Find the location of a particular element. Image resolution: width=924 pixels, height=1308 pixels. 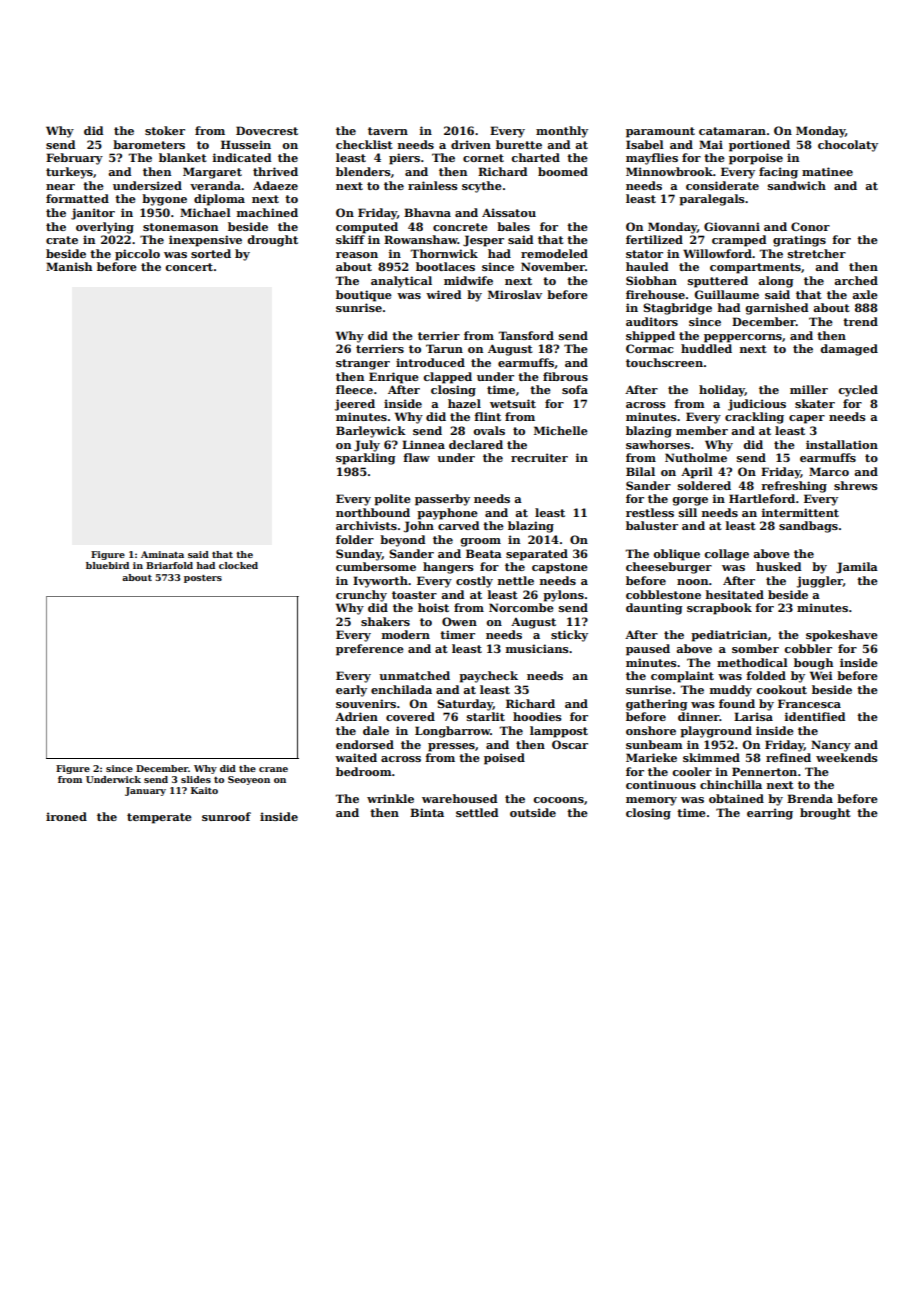

catamaran is located at coordinates (732, 131).
